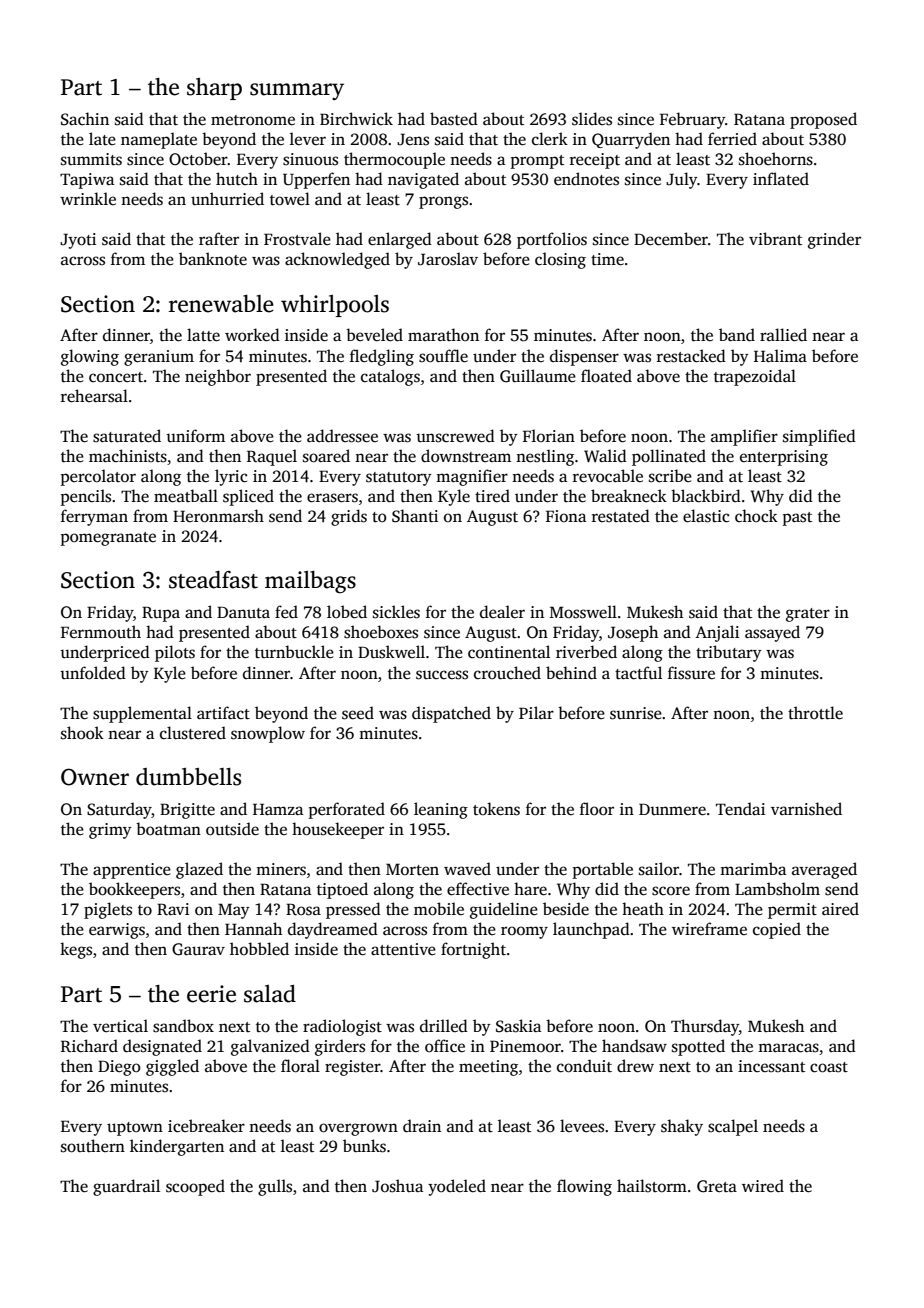 This page has width=924, height=1308. I want to click on Brigitte, so click(187, 811).
